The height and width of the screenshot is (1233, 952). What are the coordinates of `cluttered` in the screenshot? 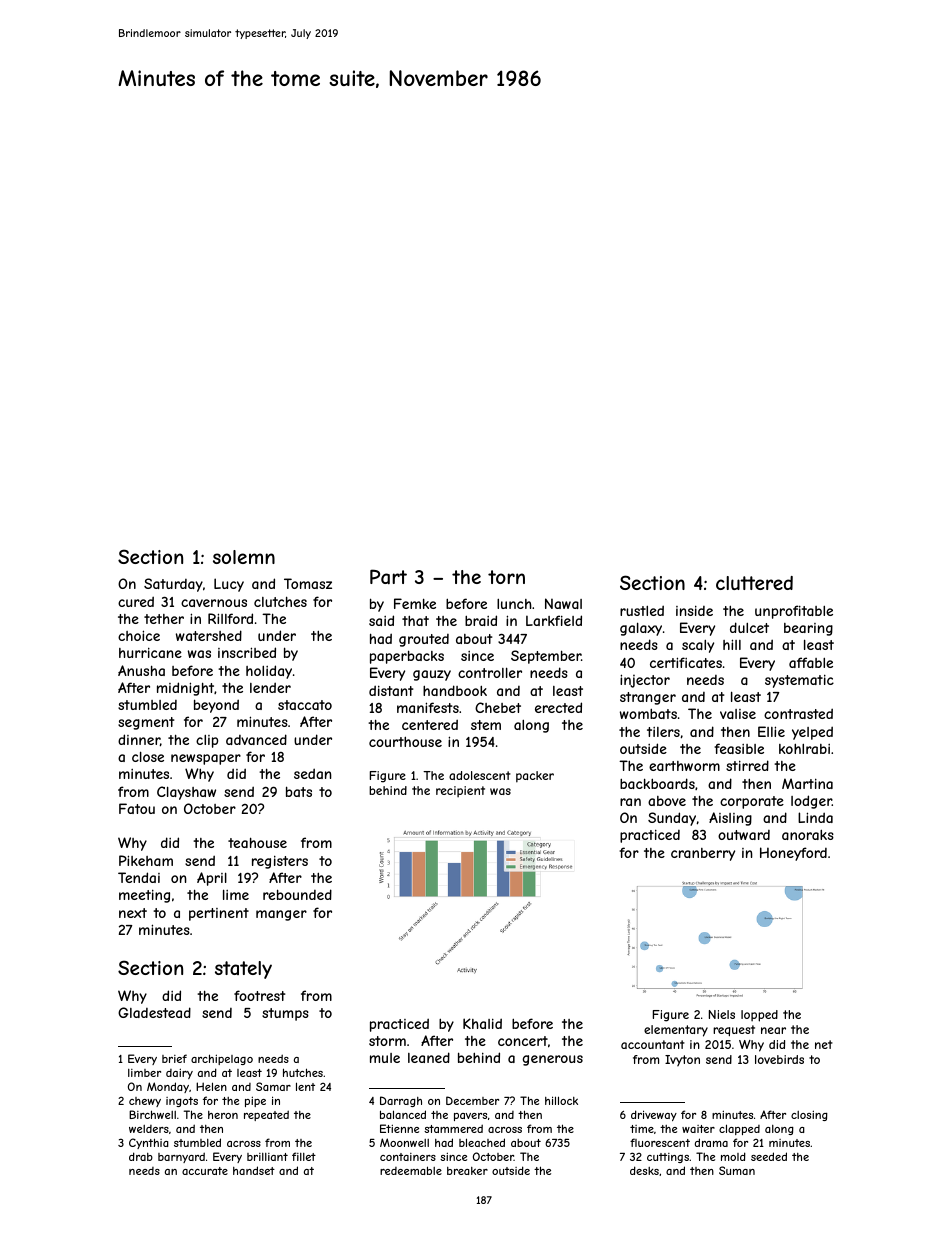 It's located at (754, 583).
